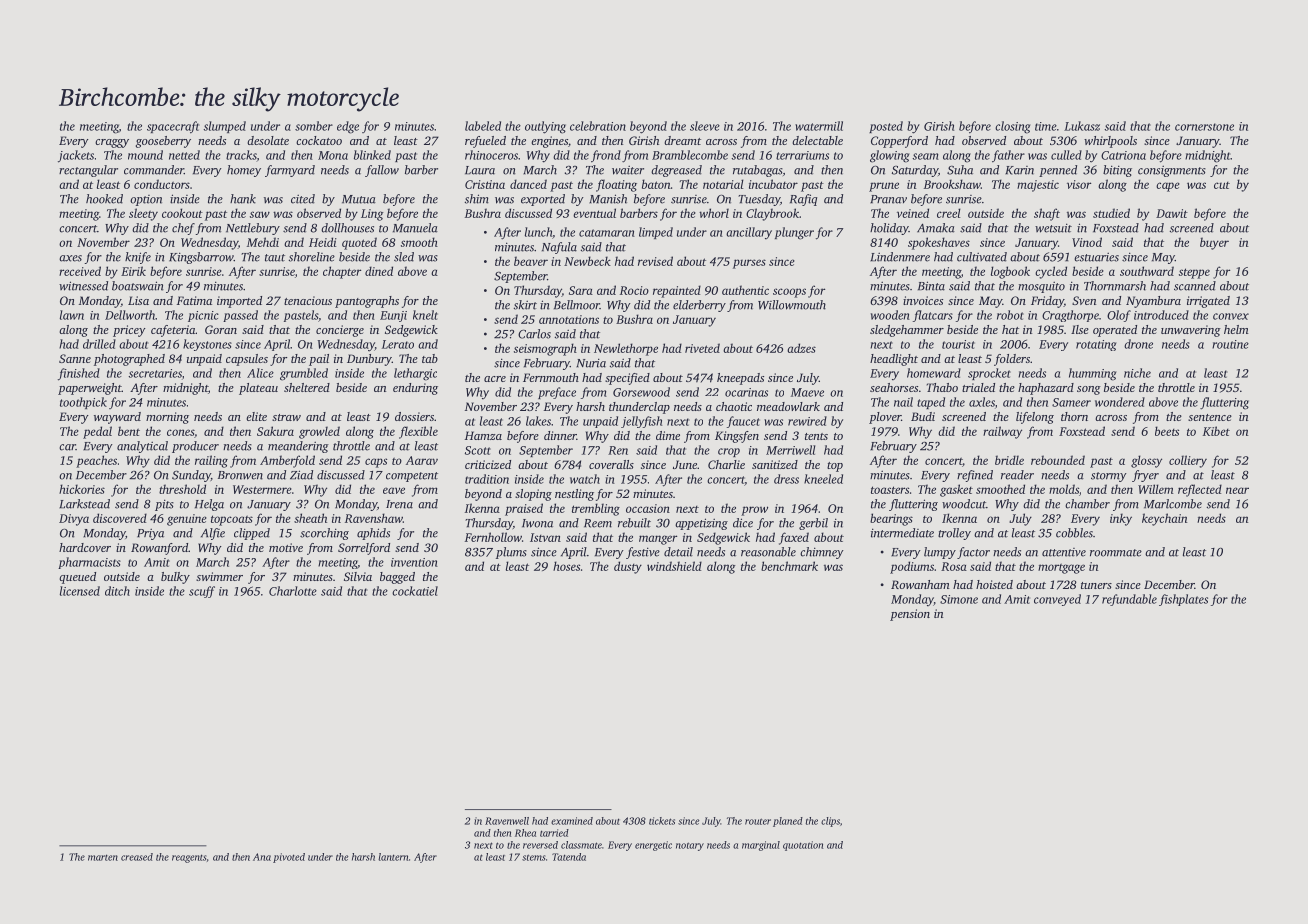  I want to click on watermill, so click(819, 126).
